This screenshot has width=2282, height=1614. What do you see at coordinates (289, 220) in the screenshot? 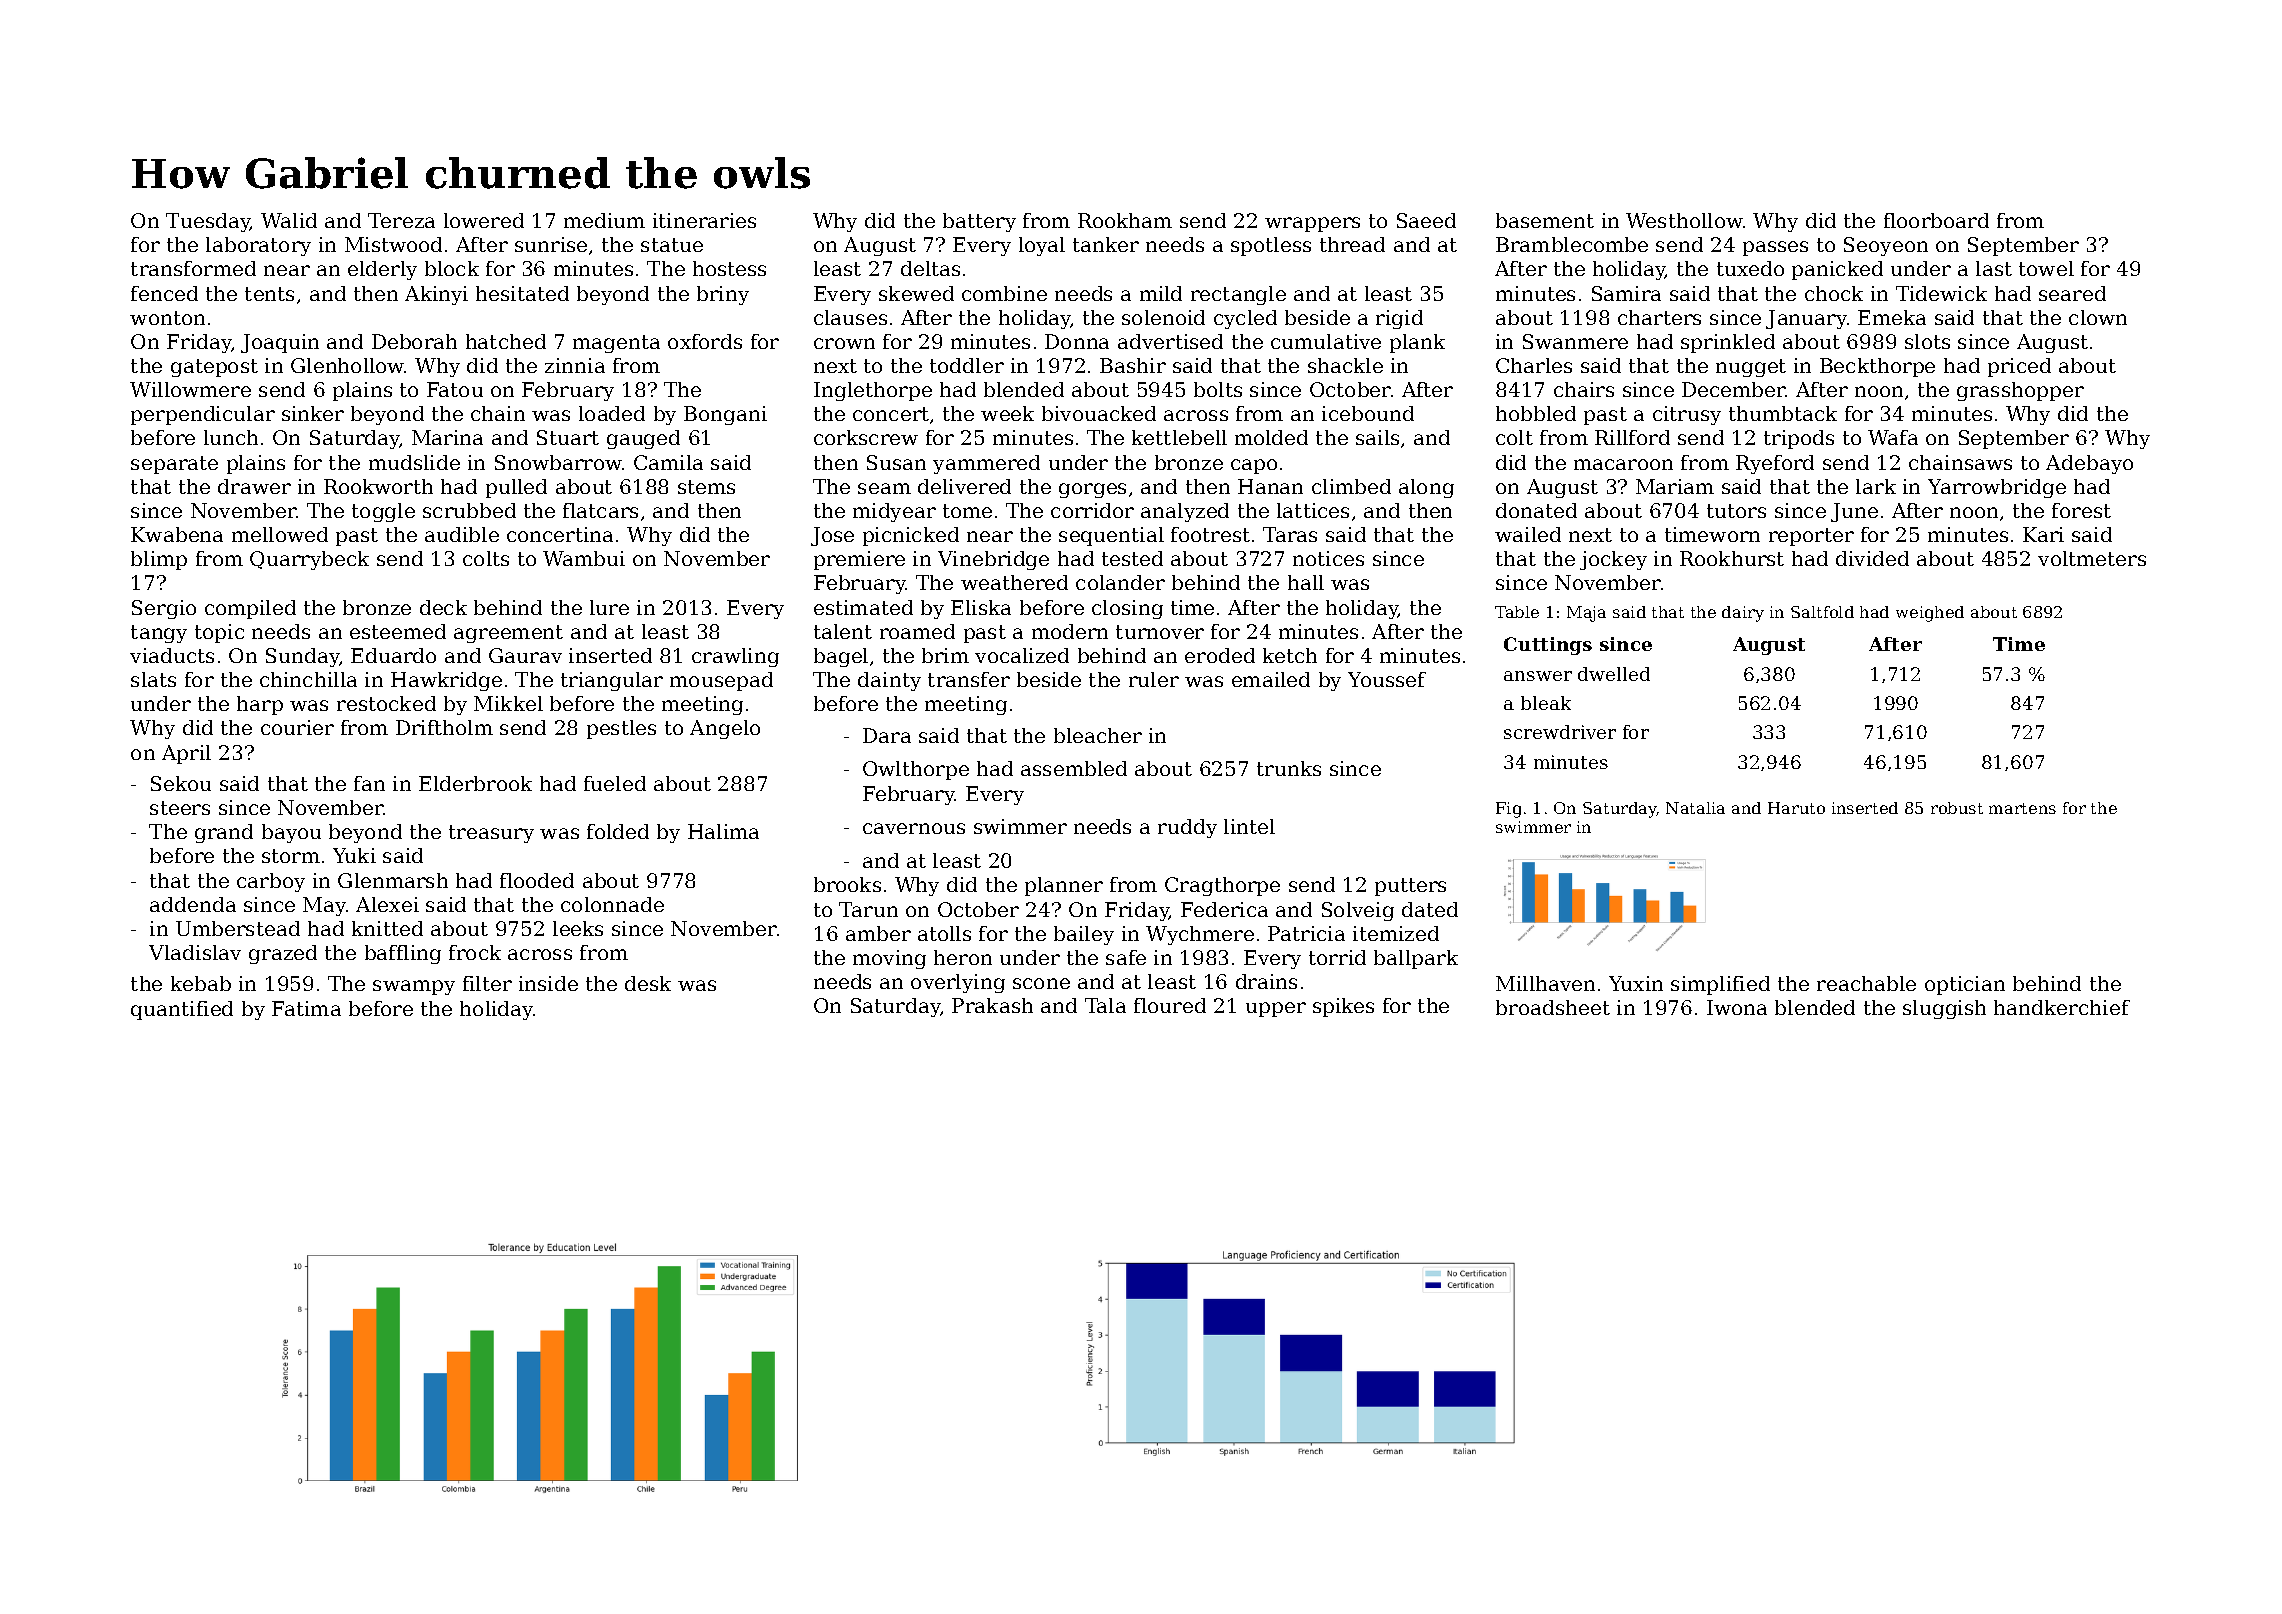
I see `Walid` at bounding box center [289, 220].
